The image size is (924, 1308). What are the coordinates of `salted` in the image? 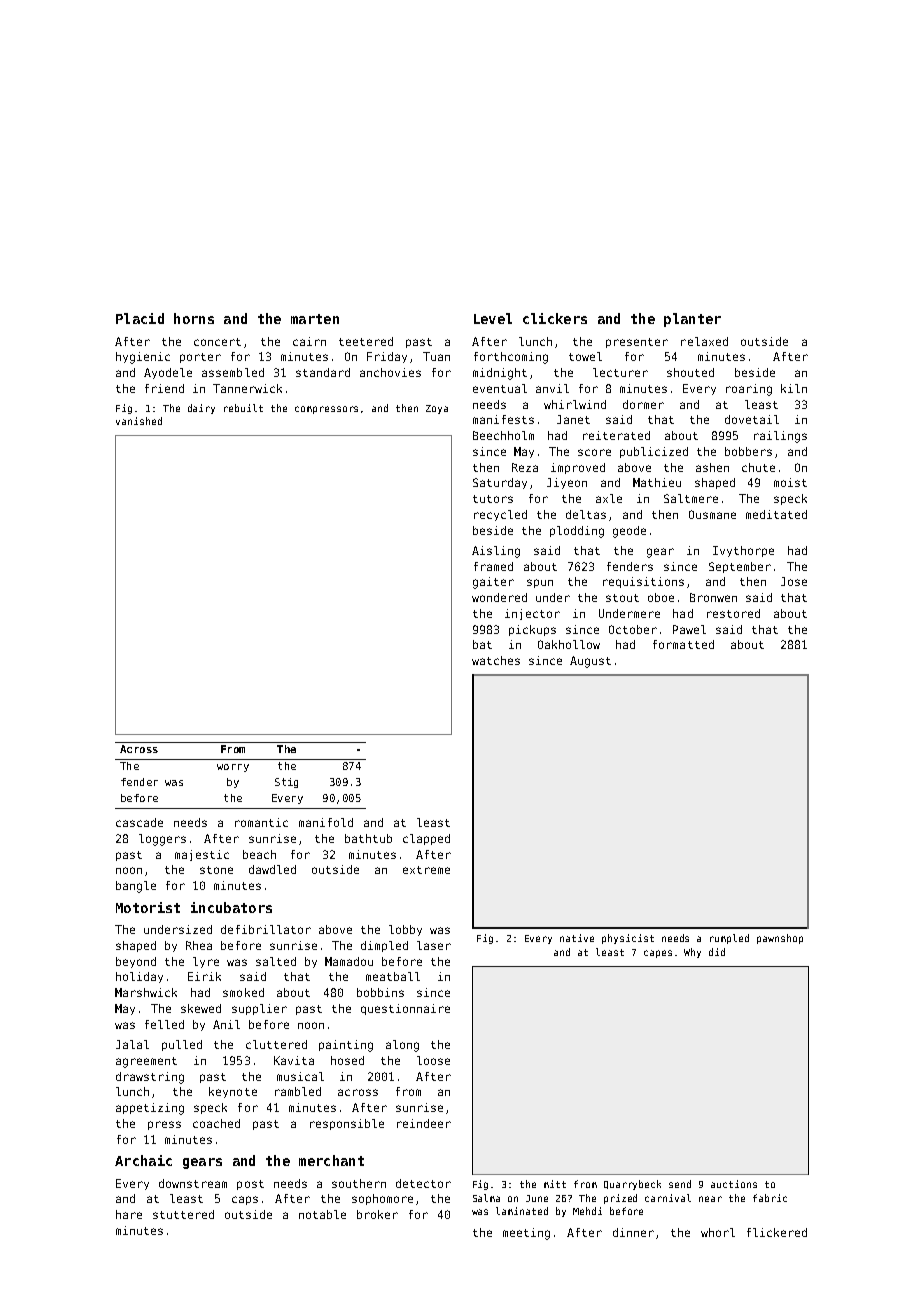 It's located at (276, 961).
